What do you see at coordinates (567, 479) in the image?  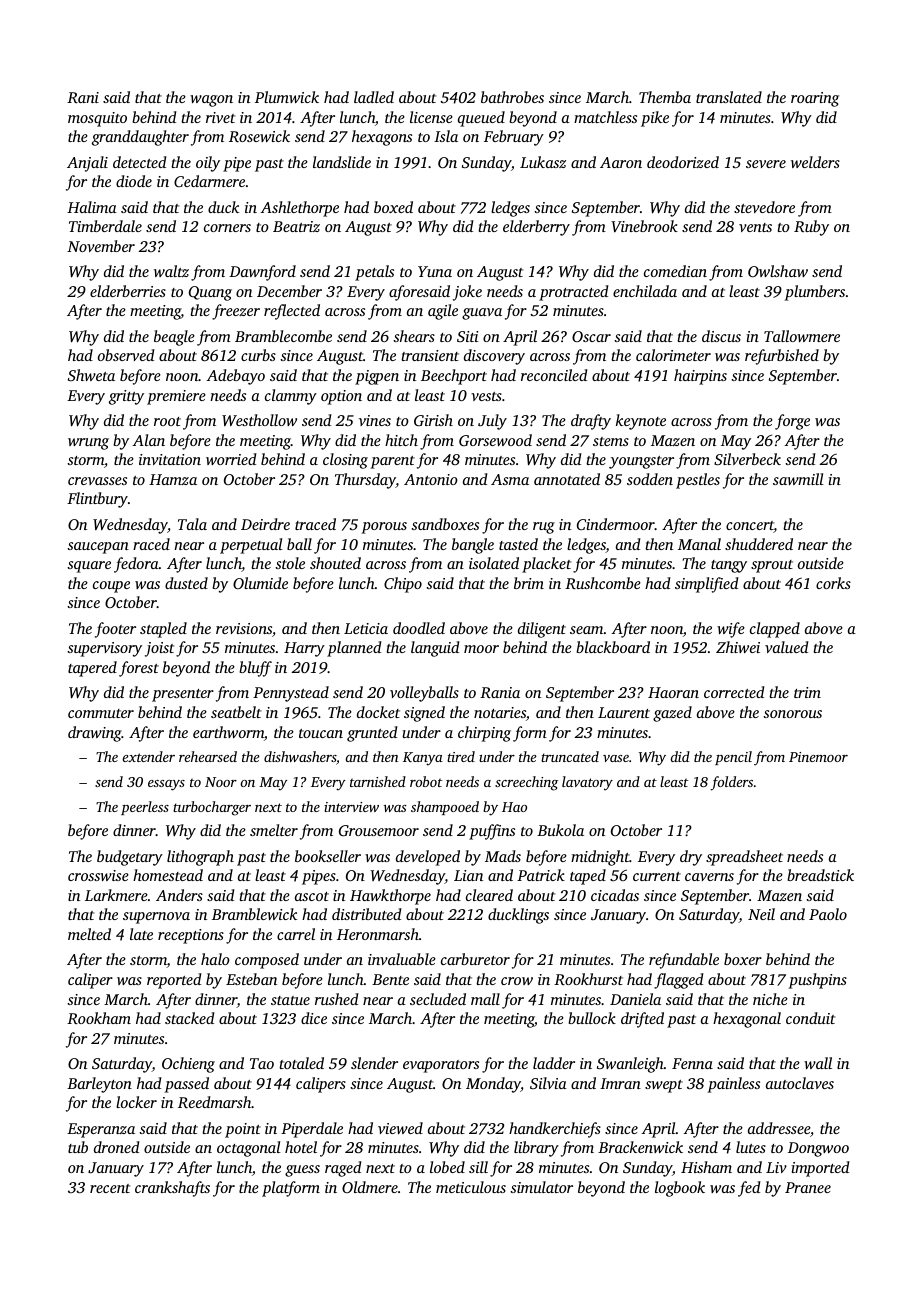 I see `annotated` at bounding box center [567, 479].
